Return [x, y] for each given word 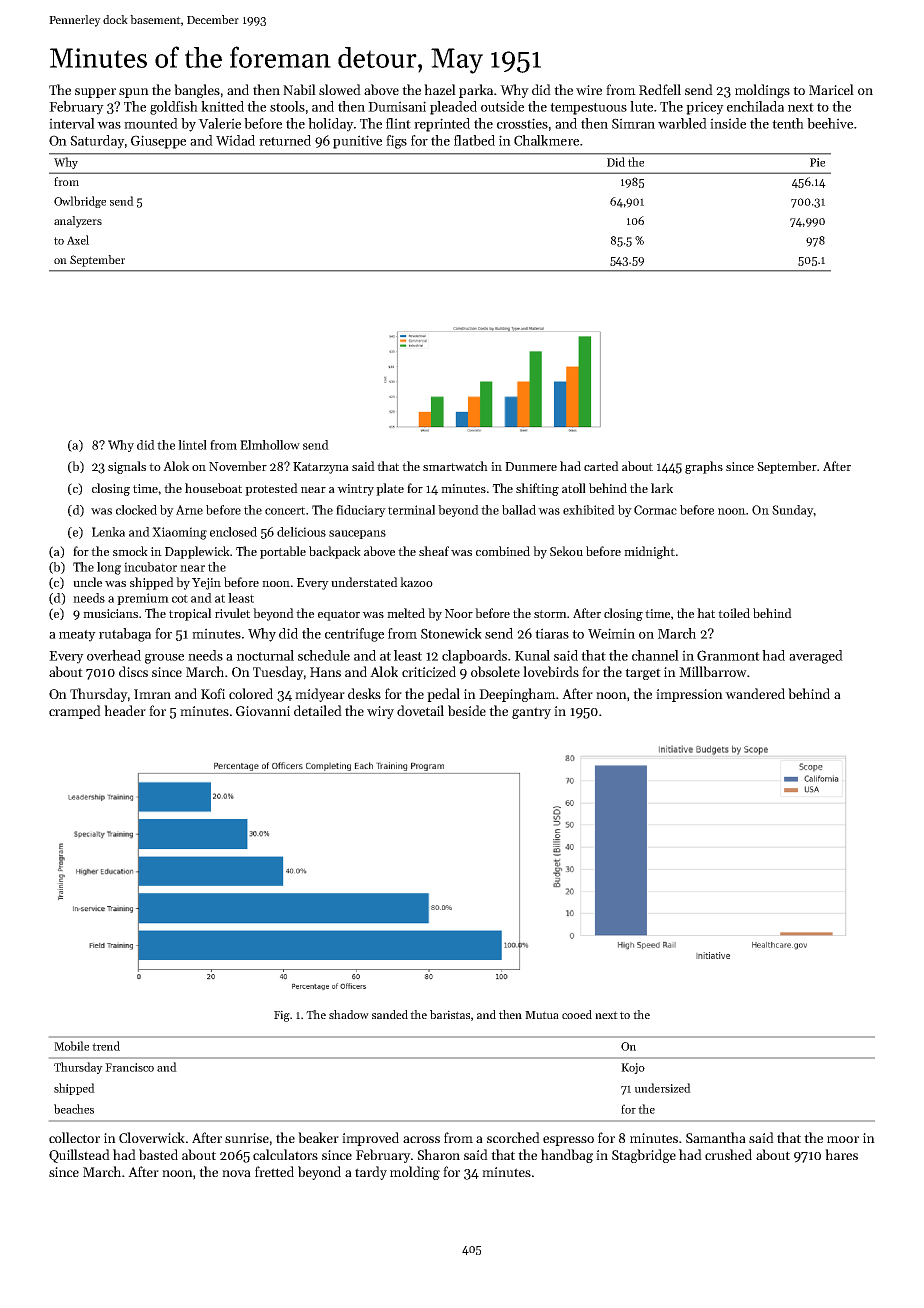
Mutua [542, 1015]
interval [72, 123]
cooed [577, 1014]
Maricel [831, 89]
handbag [567, 1156]
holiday [331, 125]
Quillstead [79, 1156]
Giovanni [263, 711]
